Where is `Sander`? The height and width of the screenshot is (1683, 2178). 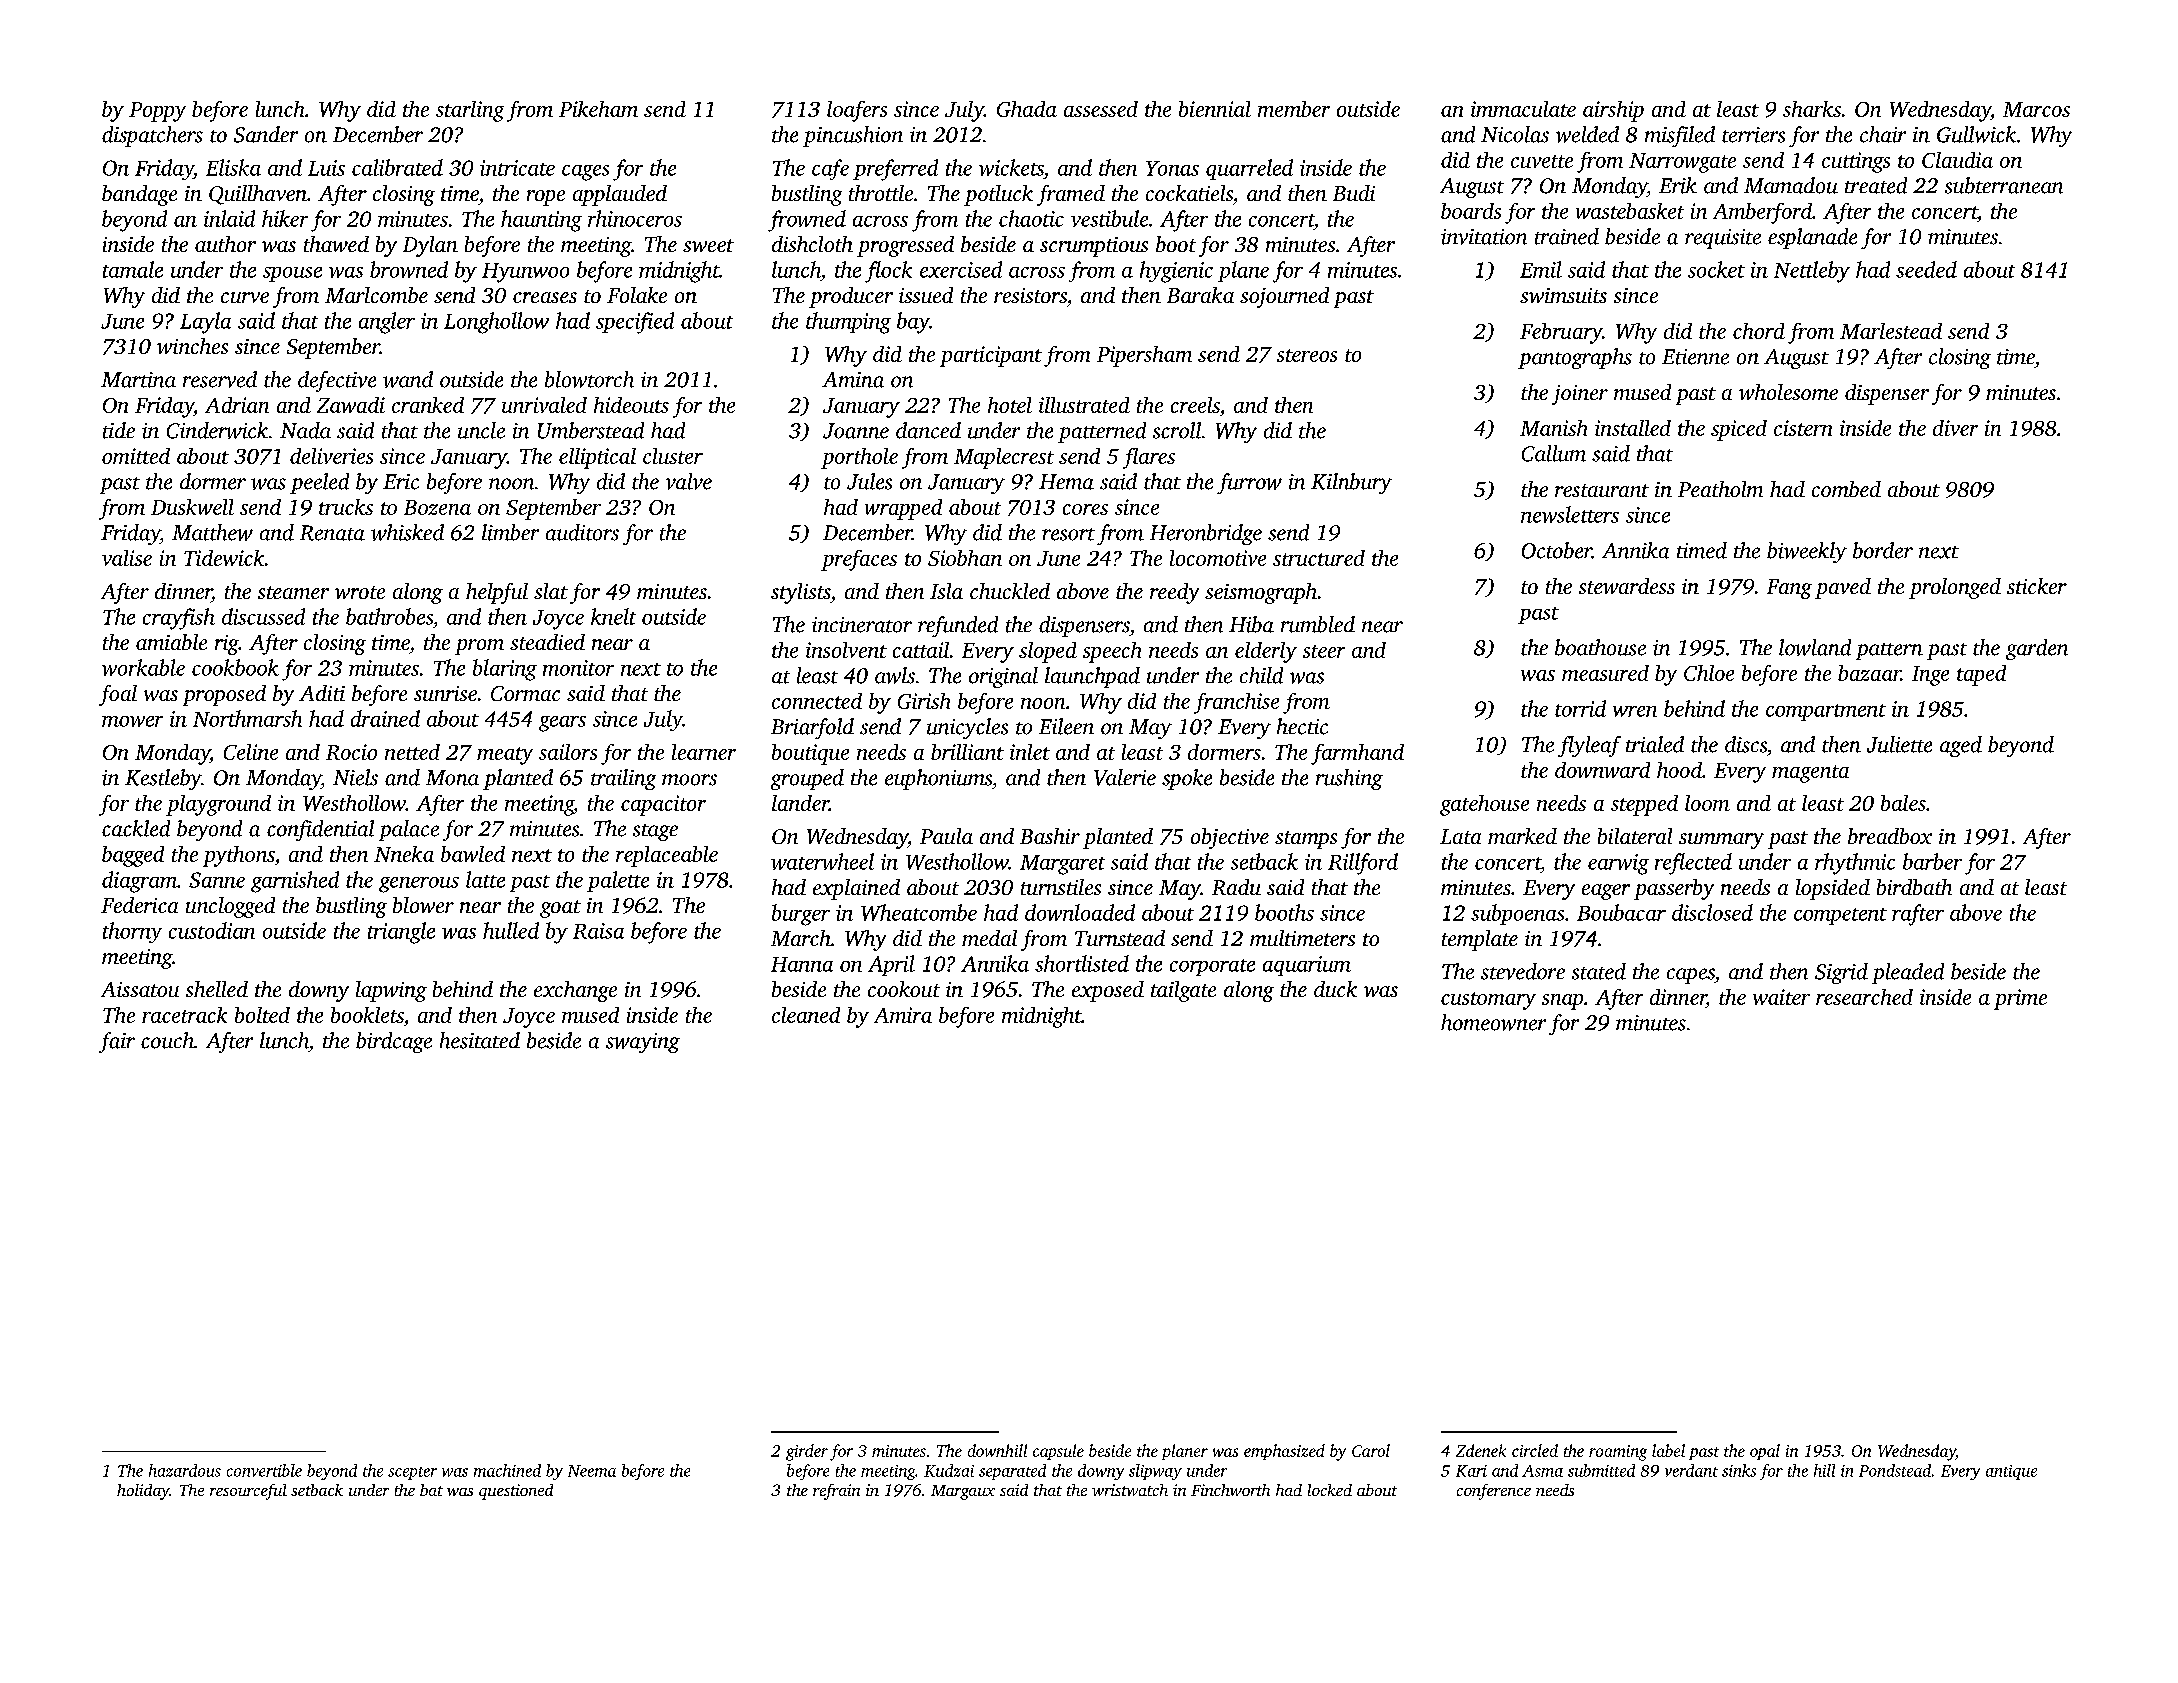
Sander is located at coordinates (266, 134).
